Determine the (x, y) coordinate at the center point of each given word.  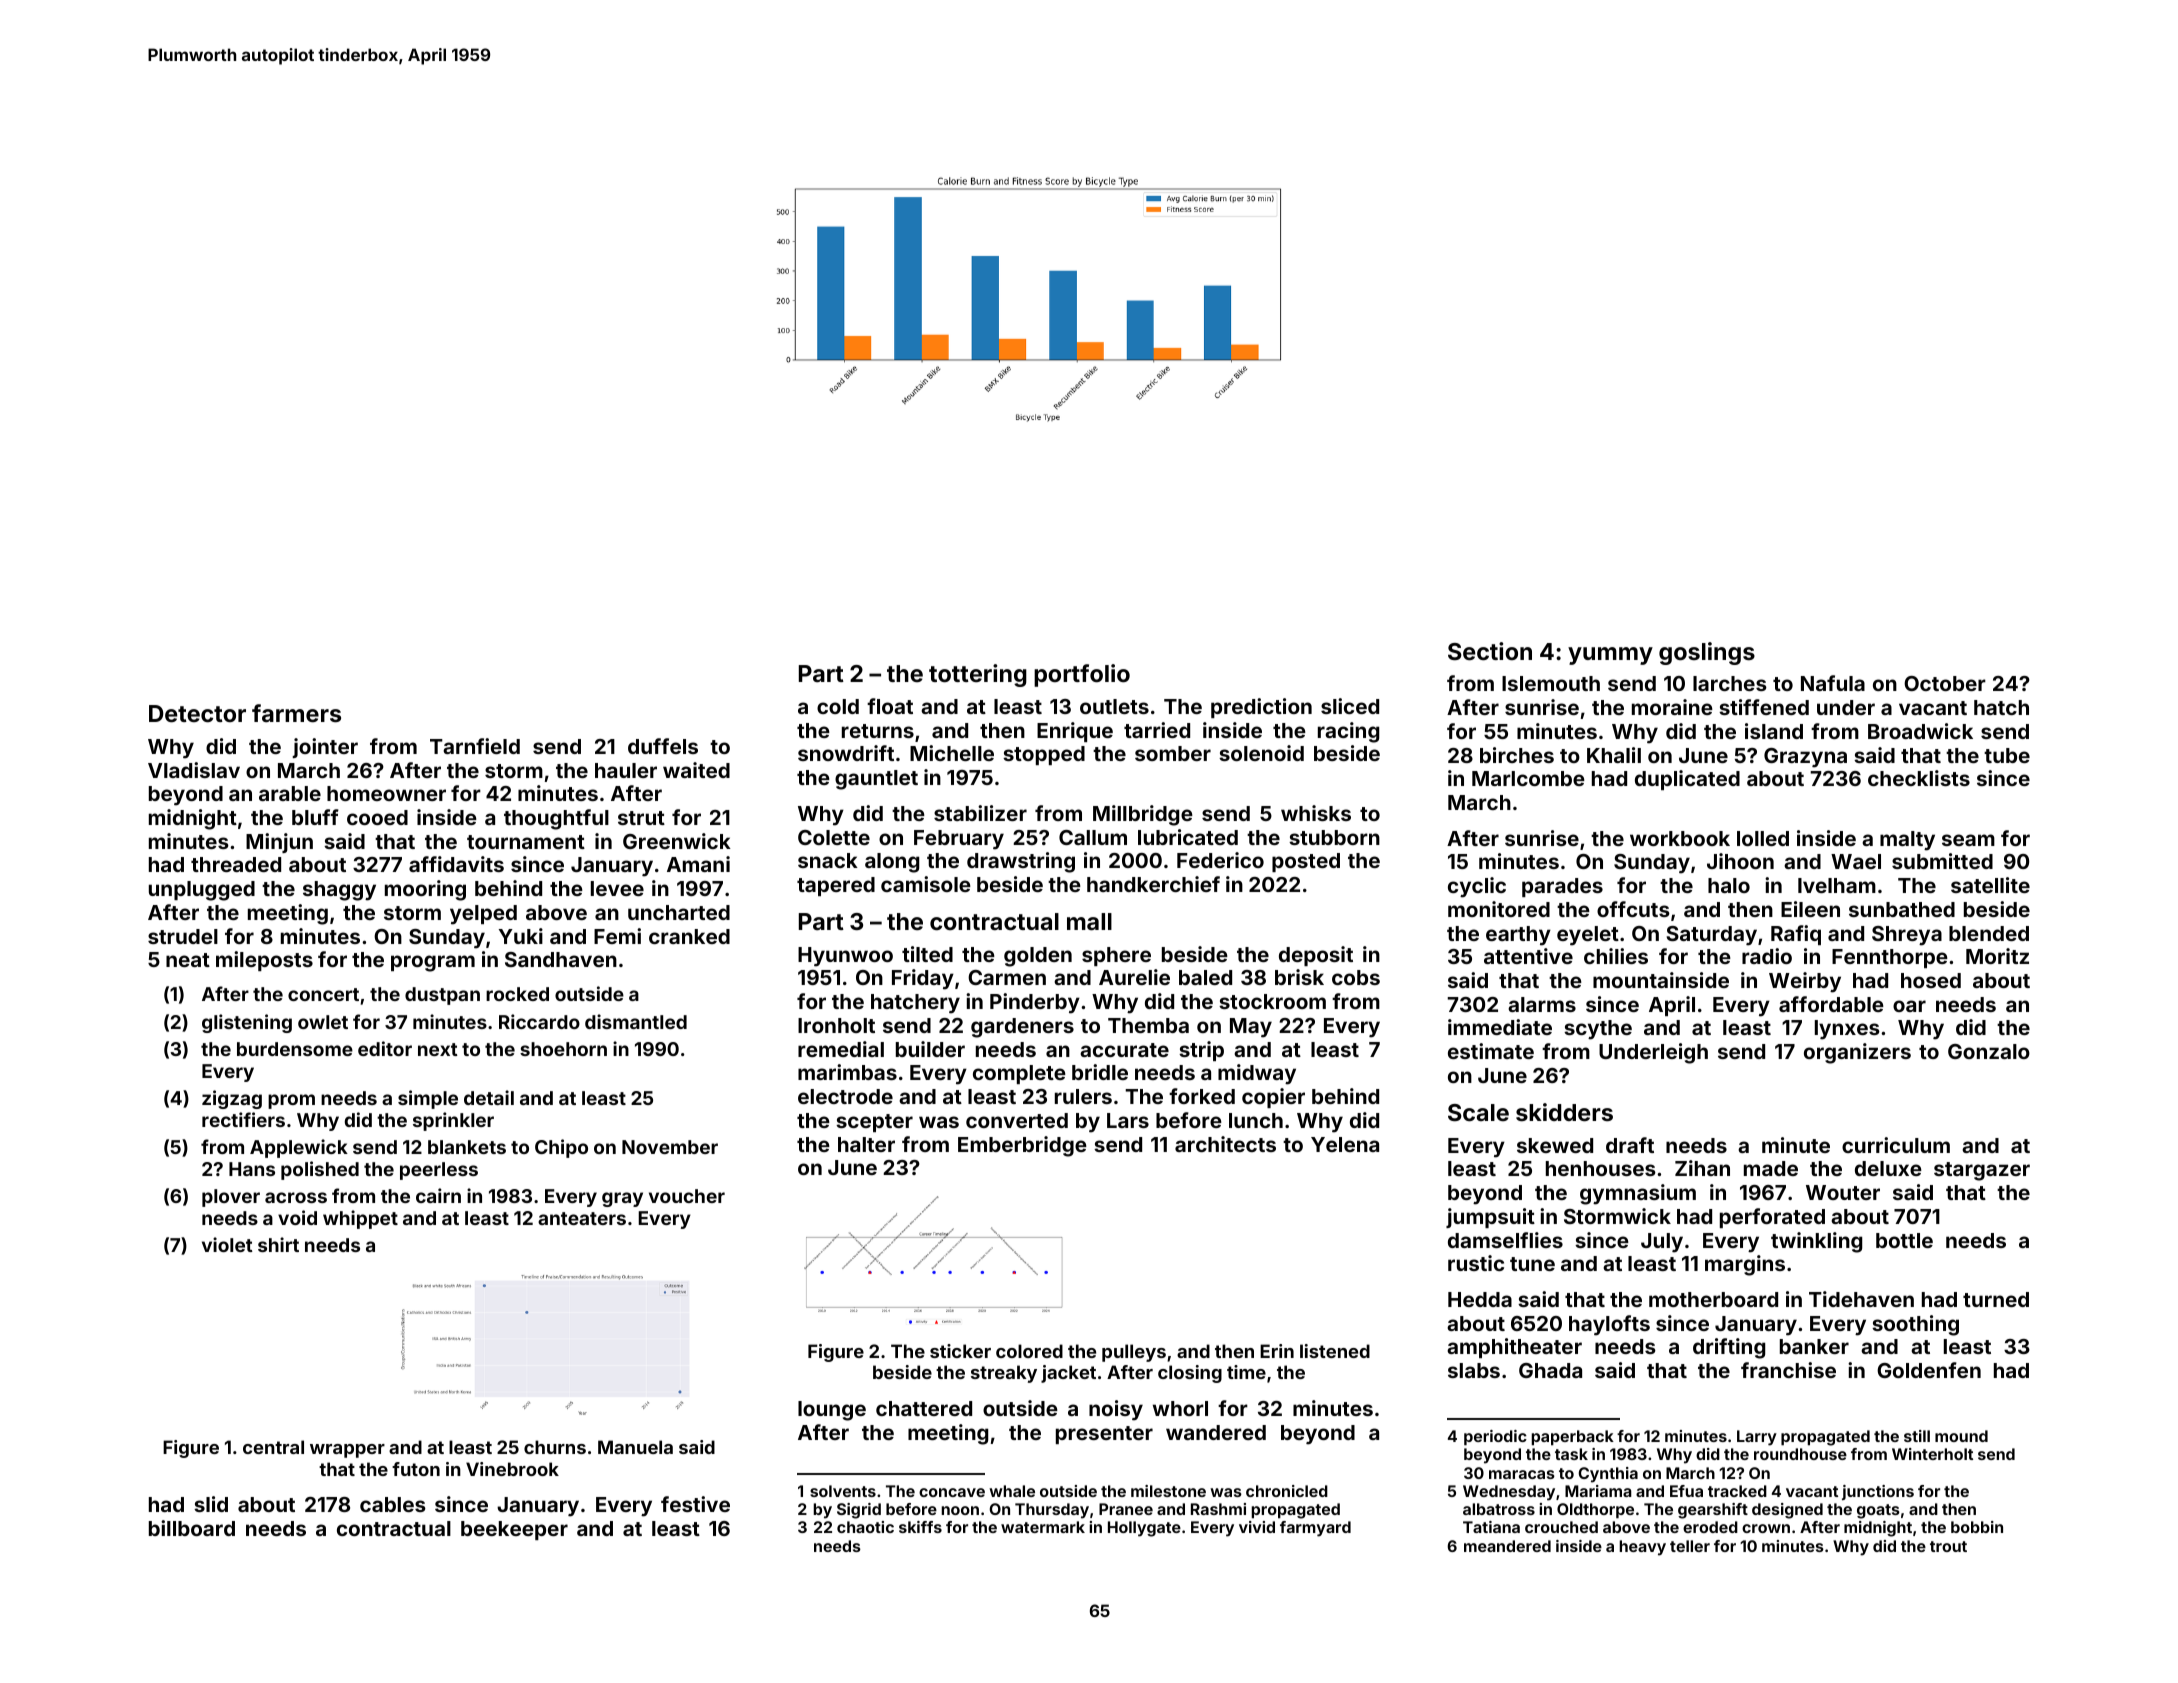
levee (617, 888)
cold (838, 706)
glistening (247, 1023)
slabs (1474, 1370)
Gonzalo (1989, 1051)
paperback (1572, 1438)
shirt (278, 1244)
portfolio (1082, 675)
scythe (1598, 1030)
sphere (1116, 956)
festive (695, 1504)
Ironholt (836, 1025)
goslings (1707, 653)
